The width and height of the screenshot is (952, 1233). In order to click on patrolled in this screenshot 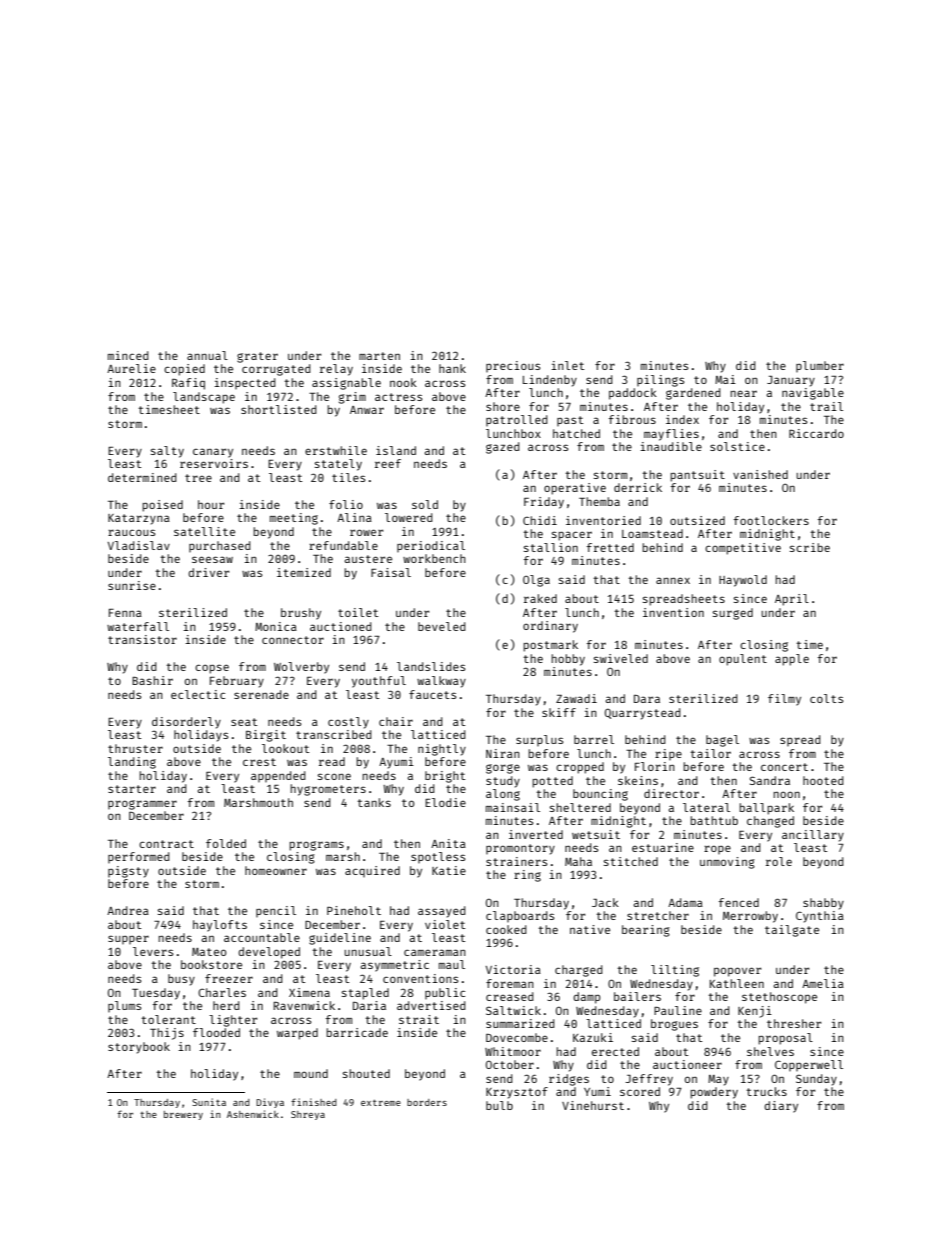, I will do `click(517, 420)`.
